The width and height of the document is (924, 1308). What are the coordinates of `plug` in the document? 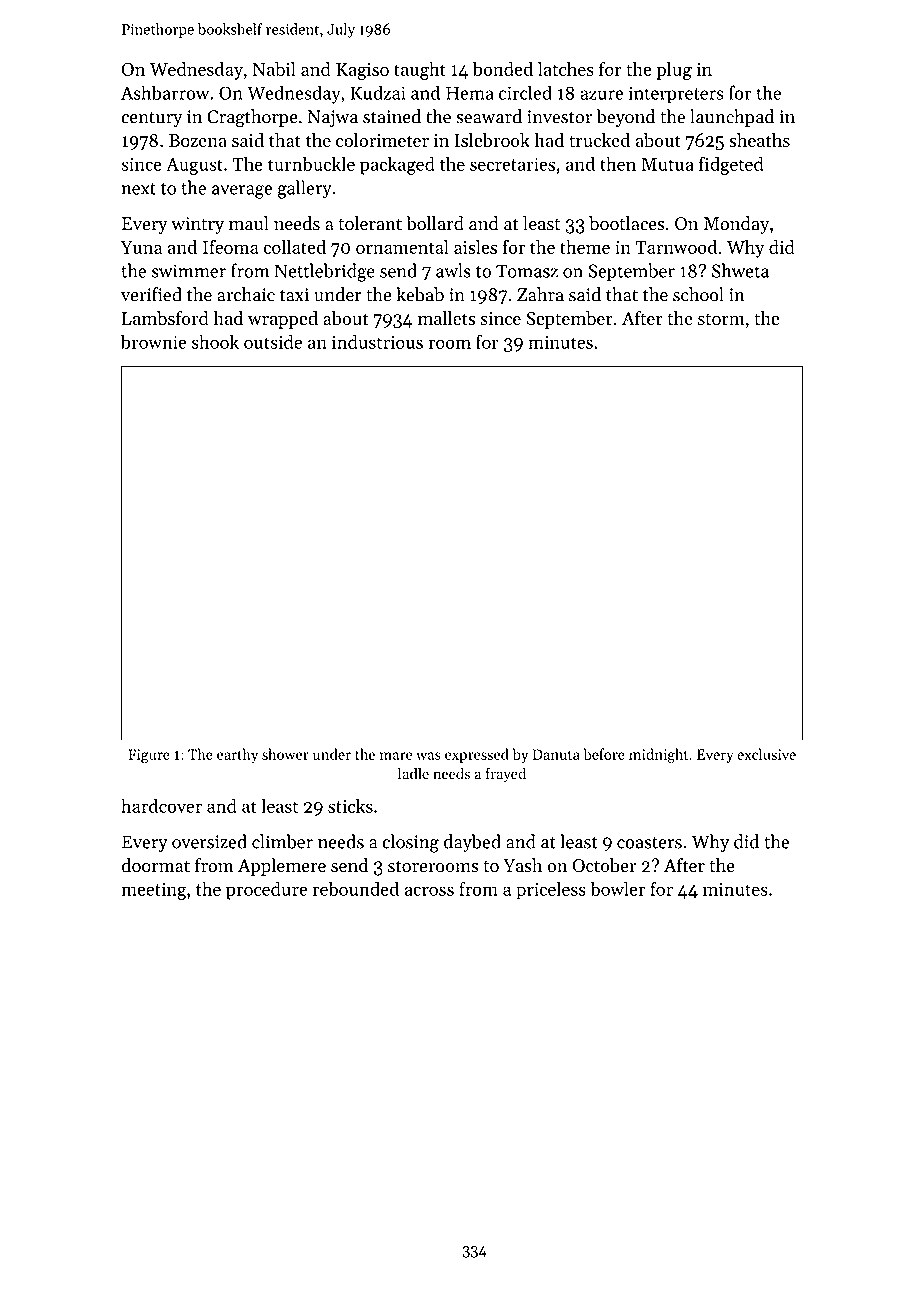 It's located at (674, 71).
